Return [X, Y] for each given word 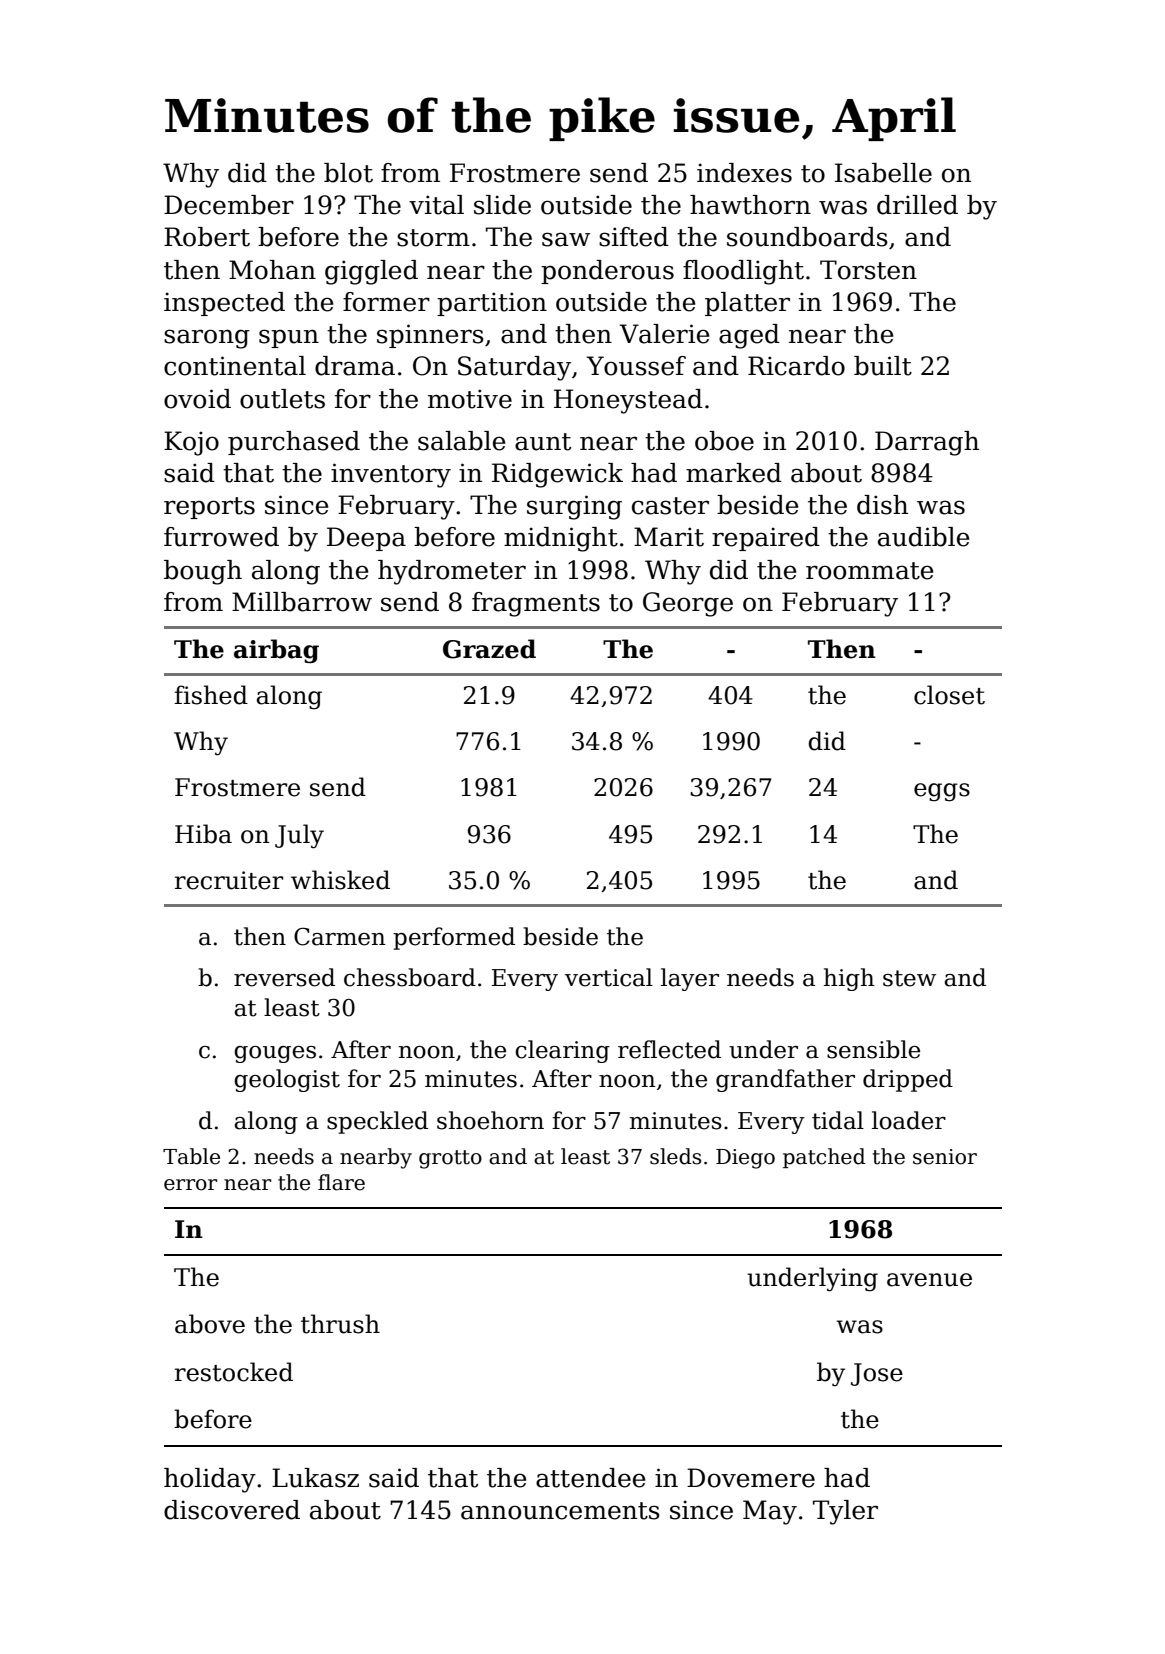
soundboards [807, 237]
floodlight [743, 272]
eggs [942, 792]
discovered [232, 1510]
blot [348, 173]
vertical [609, 977]
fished [211, 695]
